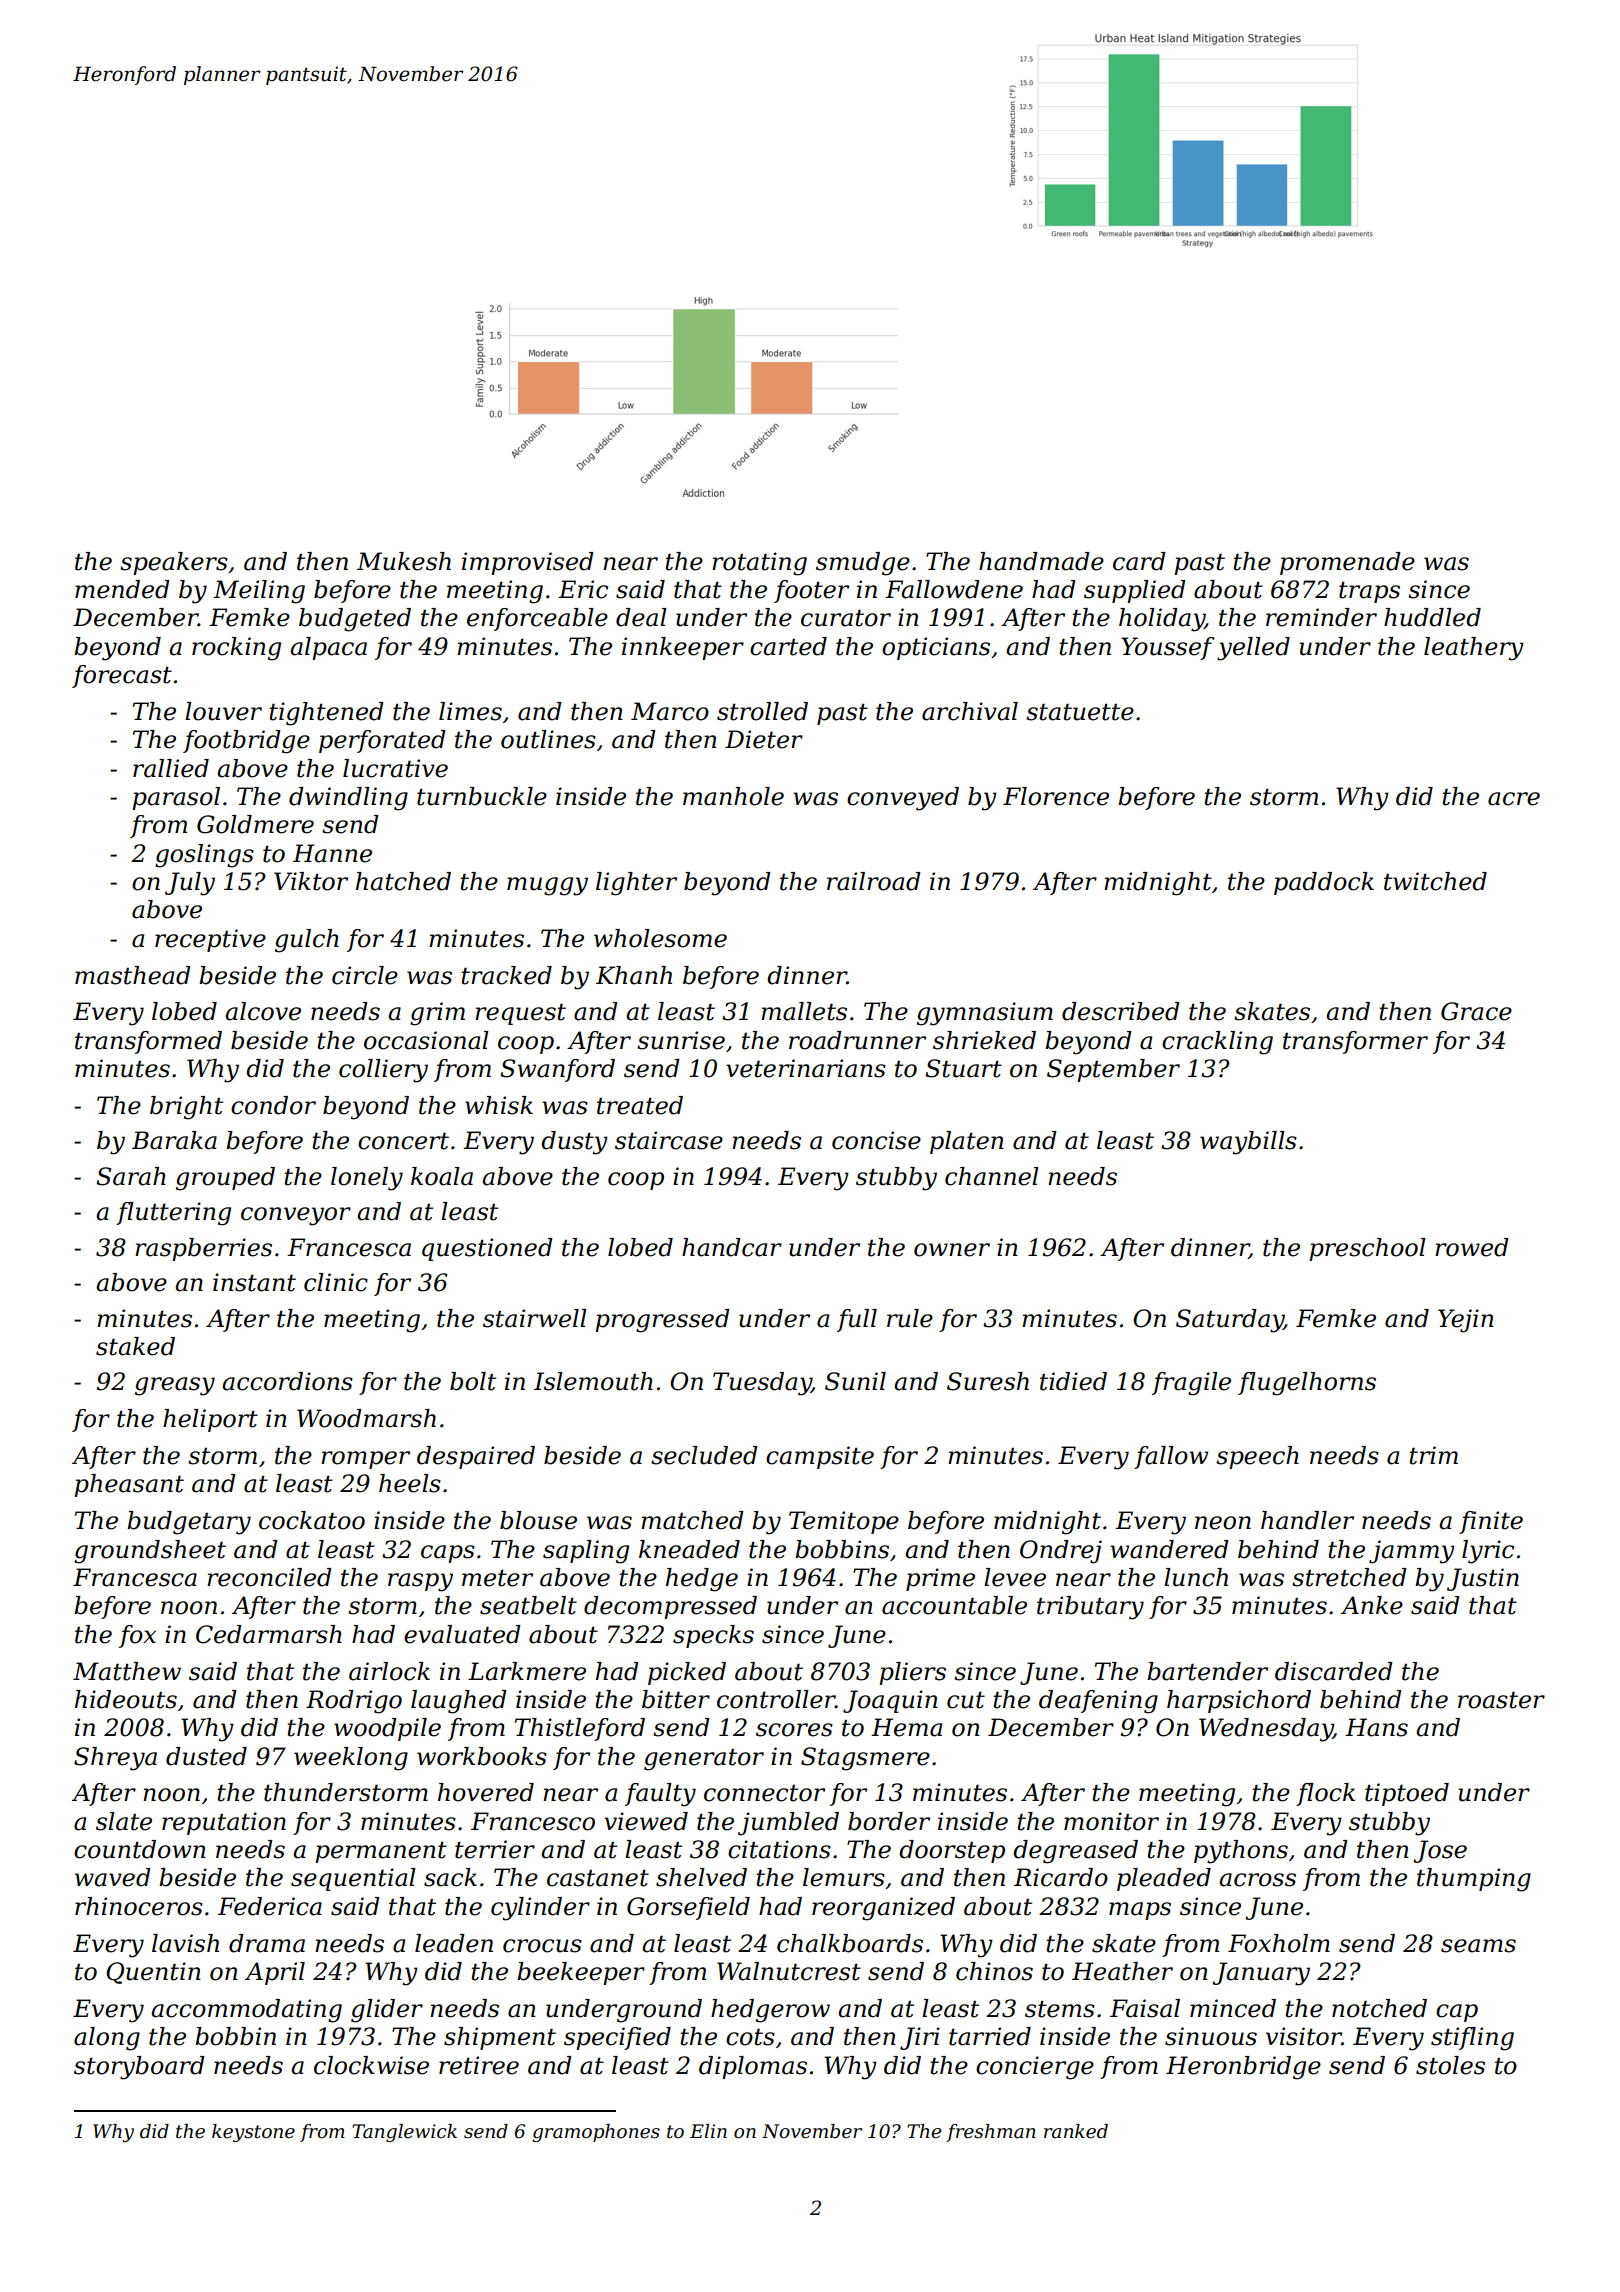 The width and height of the screenshot is (1620, 2292). Describe the element at coordinates (1367, 1249) in the screenshot. I see `preschool` at that location.
